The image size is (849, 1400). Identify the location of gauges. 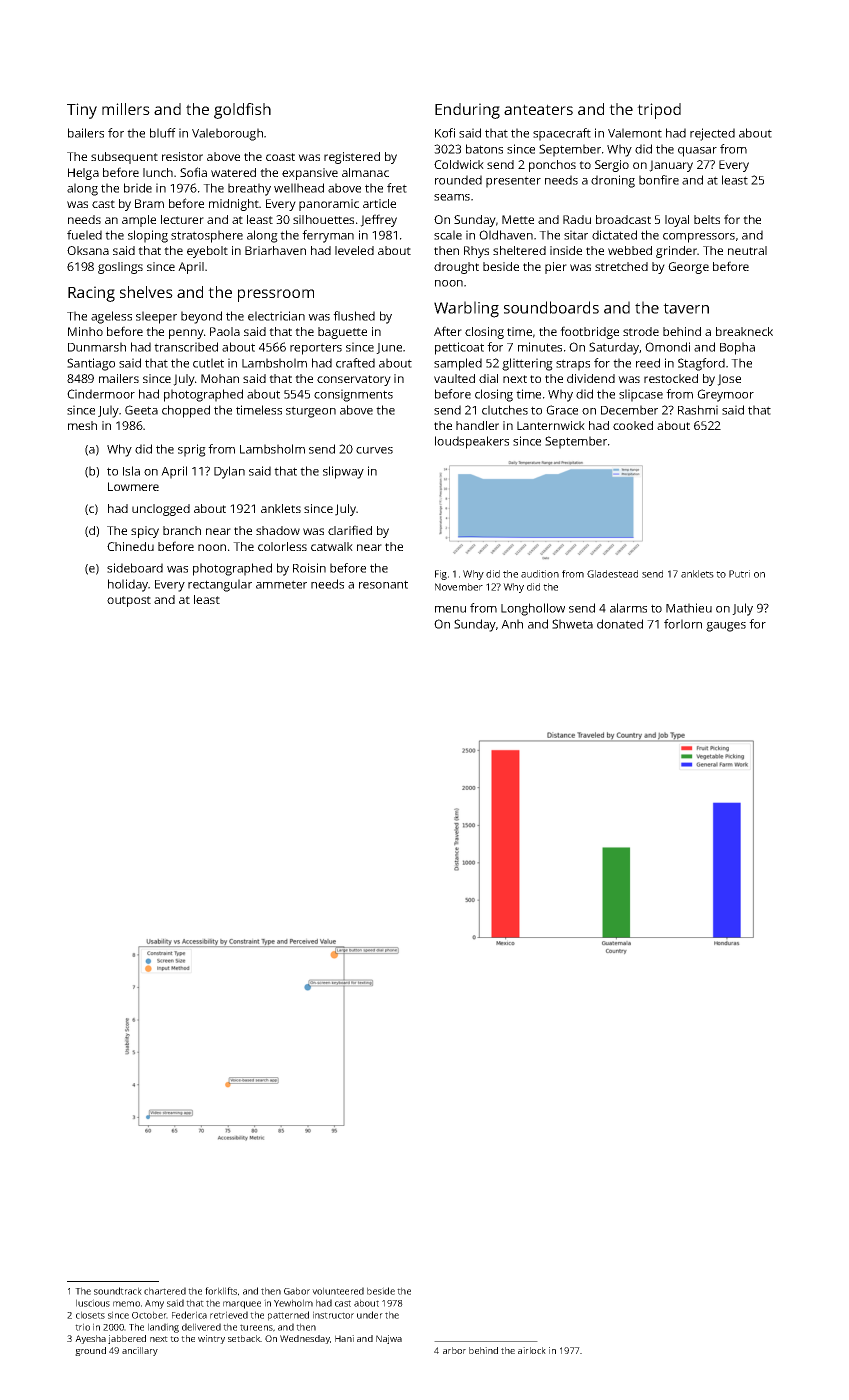
(726, 627).
